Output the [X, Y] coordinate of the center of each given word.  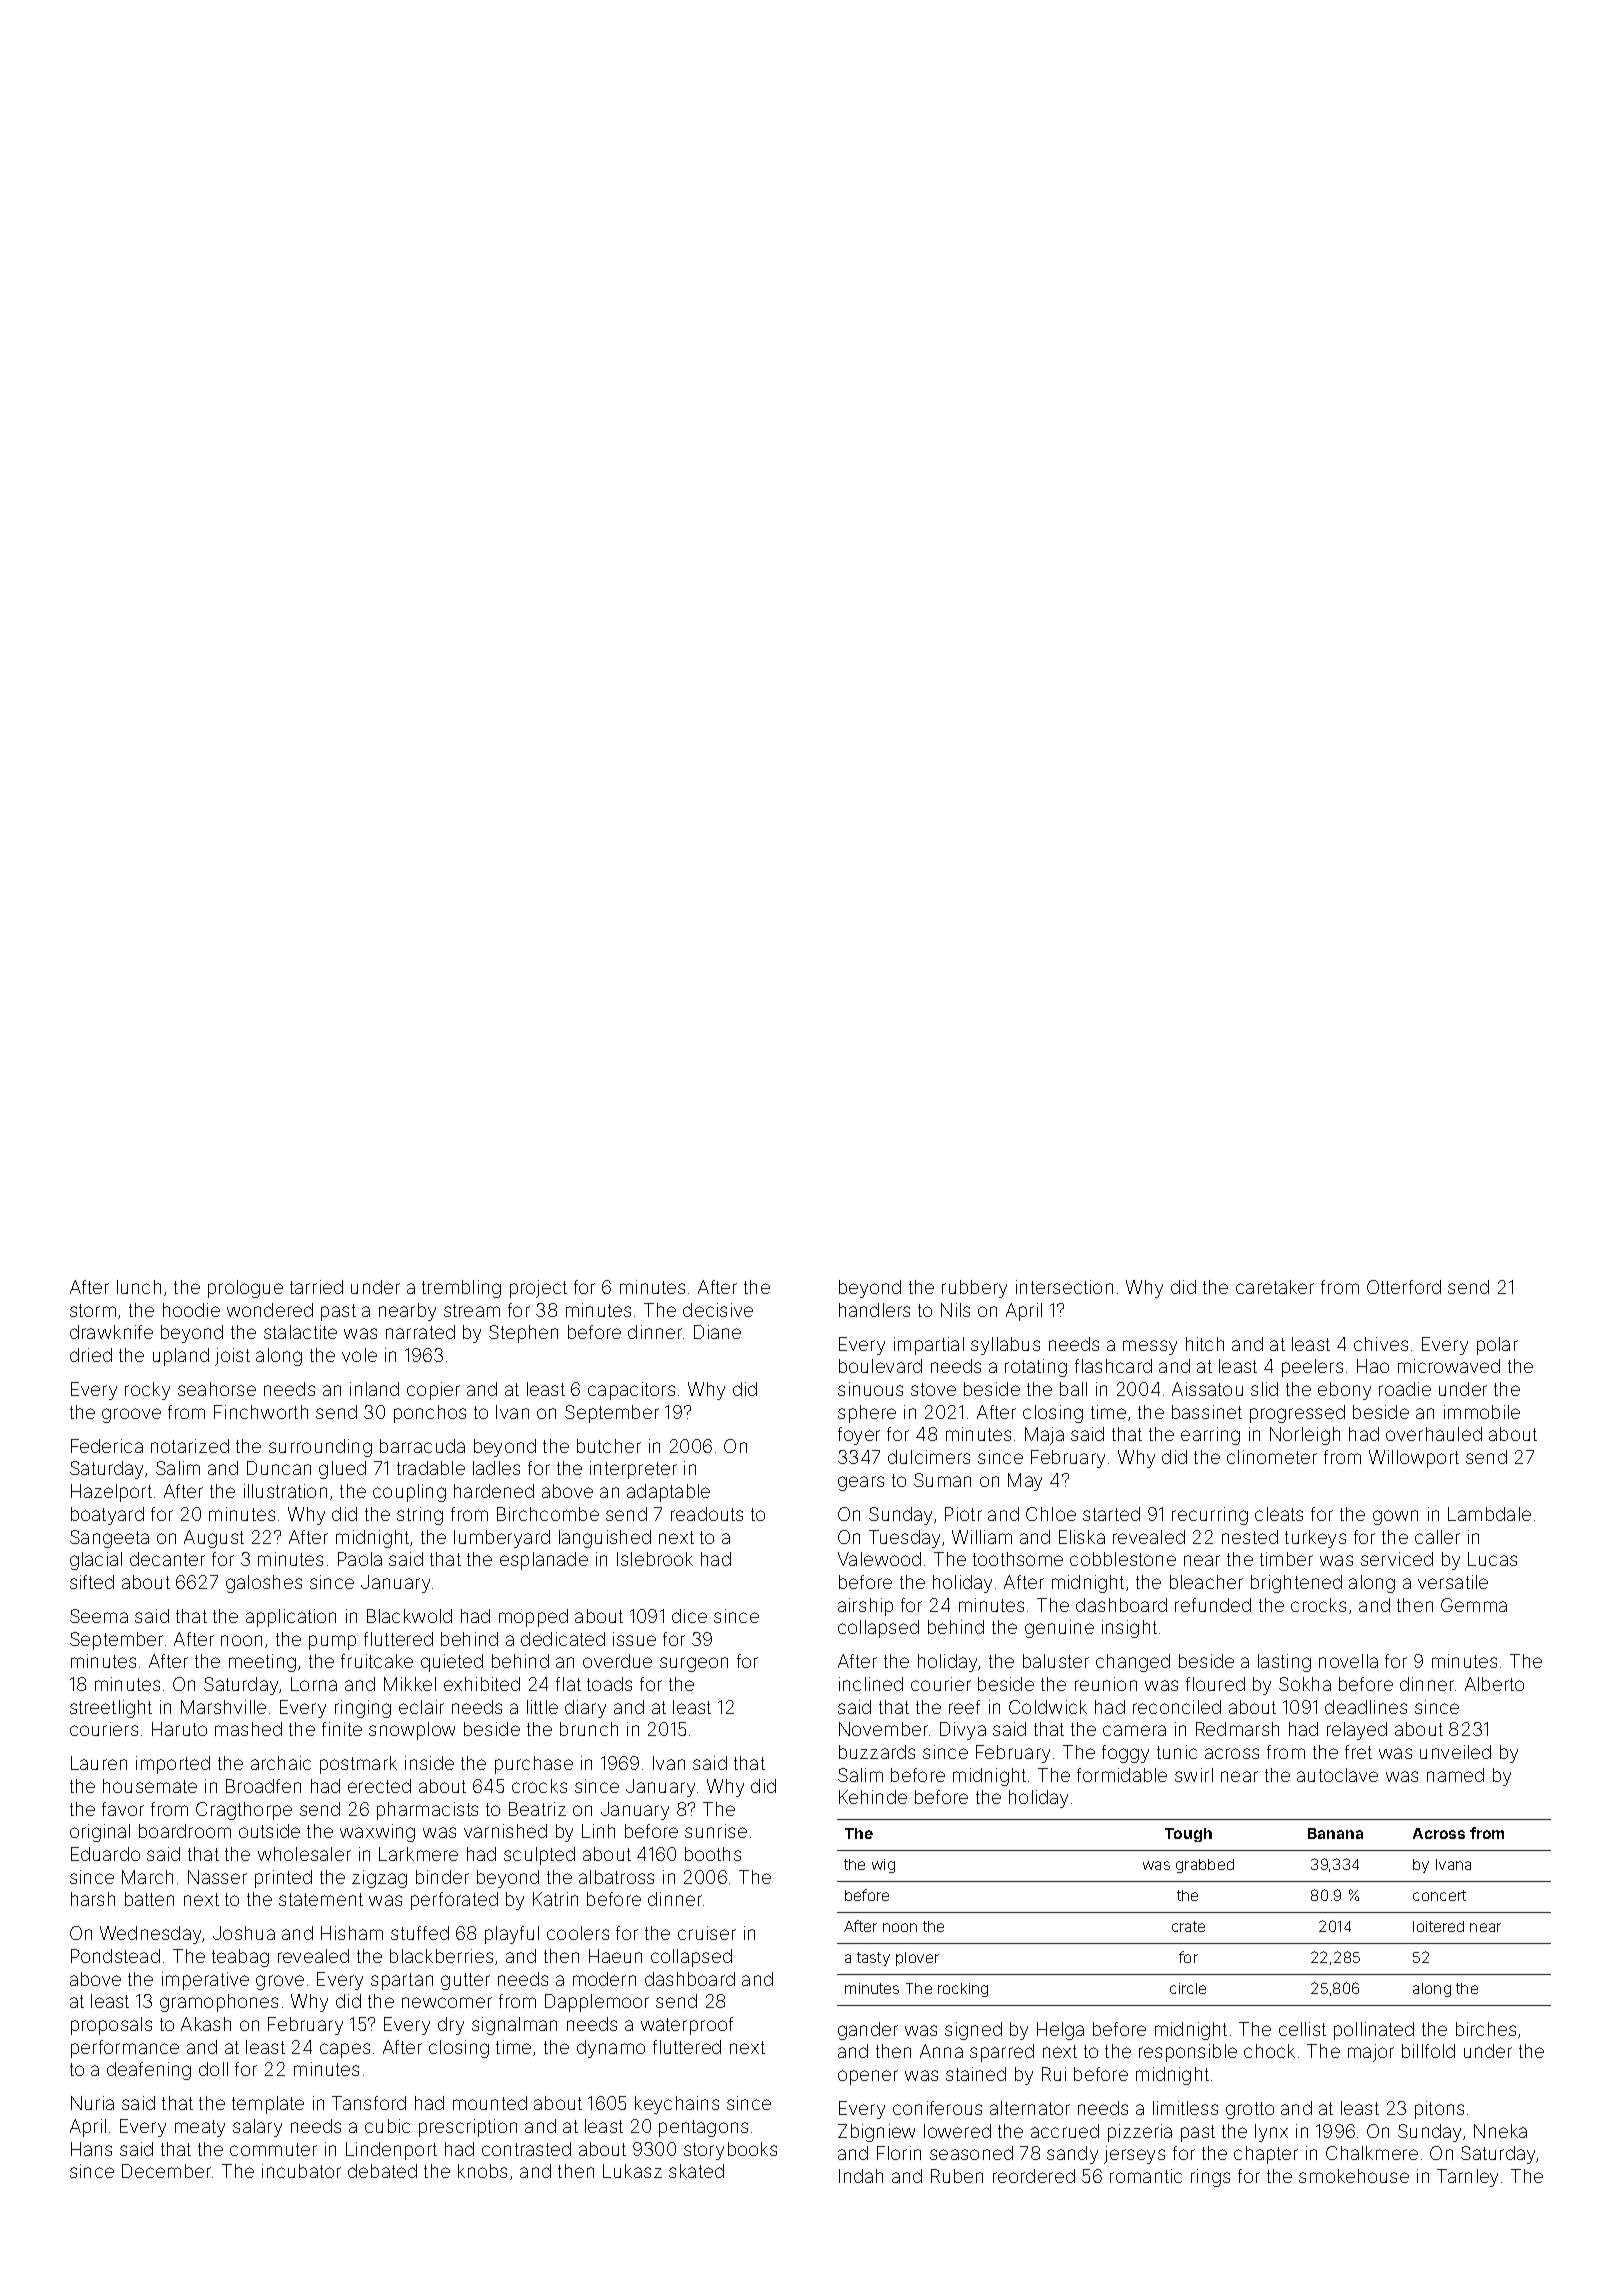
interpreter [633, 1470]
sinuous [870, 1389]
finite [342, 1729]
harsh [93, 1899]
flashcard [1113, 1366]
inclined [871, 1684]
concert [1439, 1895]
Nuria [92, 2103]
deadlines [1366, 1707]
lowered [957, 2131]
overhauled [1434, 1434]
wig [883, 1866]
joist [232, 1357]
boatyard [107, 1516]
